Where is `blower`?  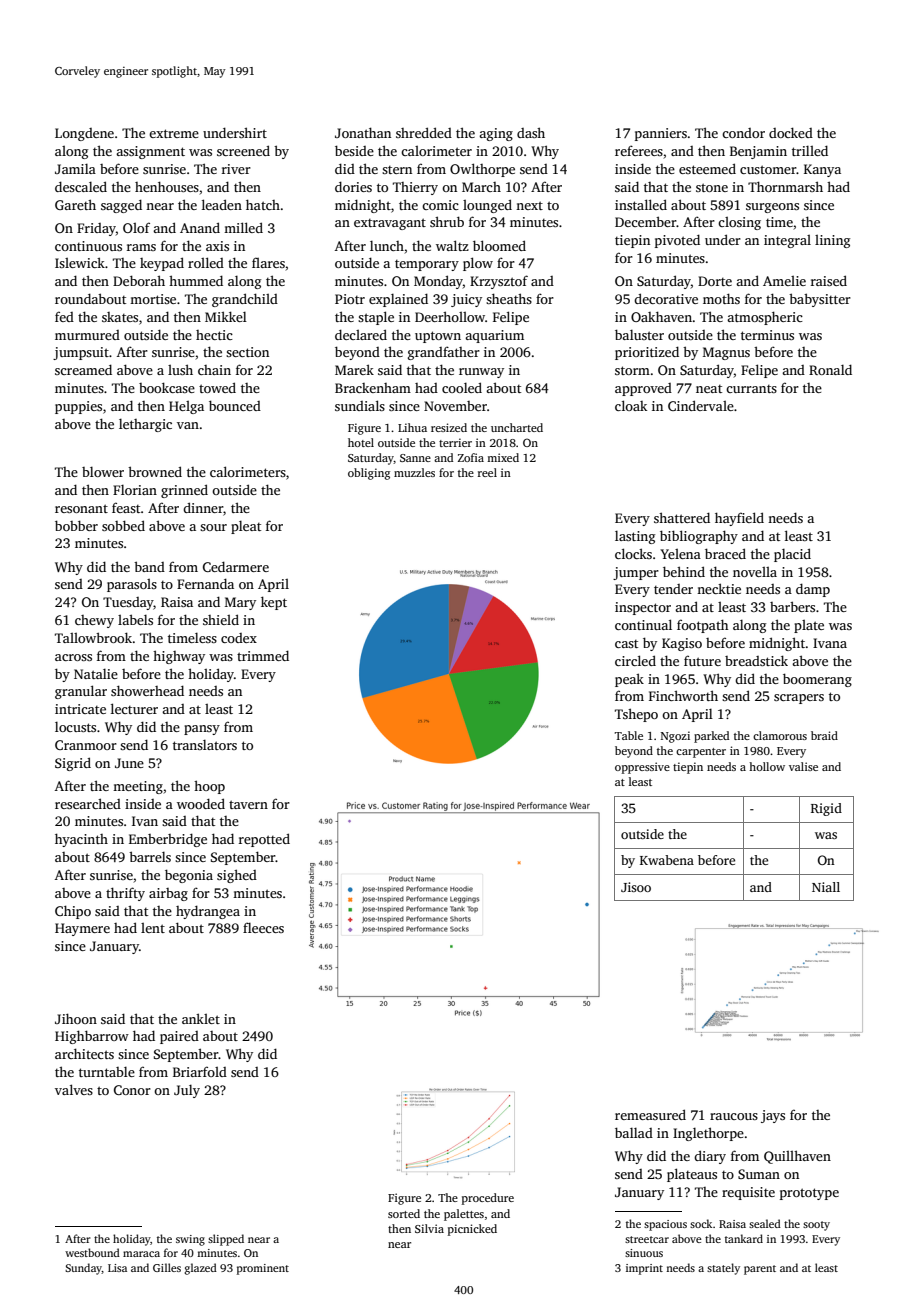 blower is located at coordinates (103, 472).
